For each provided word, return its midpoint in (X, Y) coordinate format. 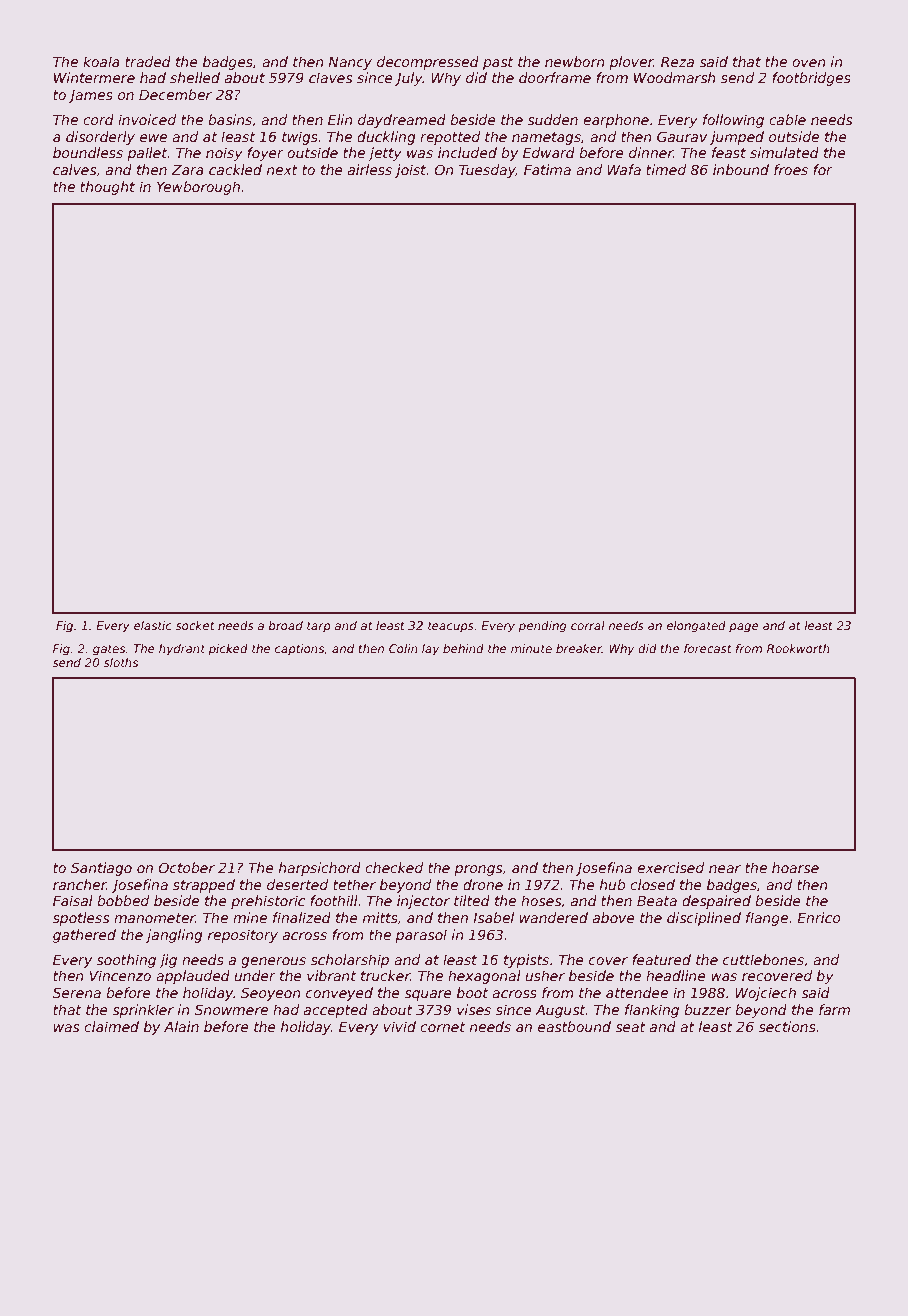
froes (791, 169)
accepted (336, 1011)
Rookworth (798, 648)
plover (631, 63)
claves (330, 77)
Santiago (101, 869)
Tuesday (487, 171)
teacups (451, 627)
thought (107, 188)
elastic (153, 625)
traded (148, 61)
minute (531, 648)
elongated (696, 627)
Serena (77, 992)
